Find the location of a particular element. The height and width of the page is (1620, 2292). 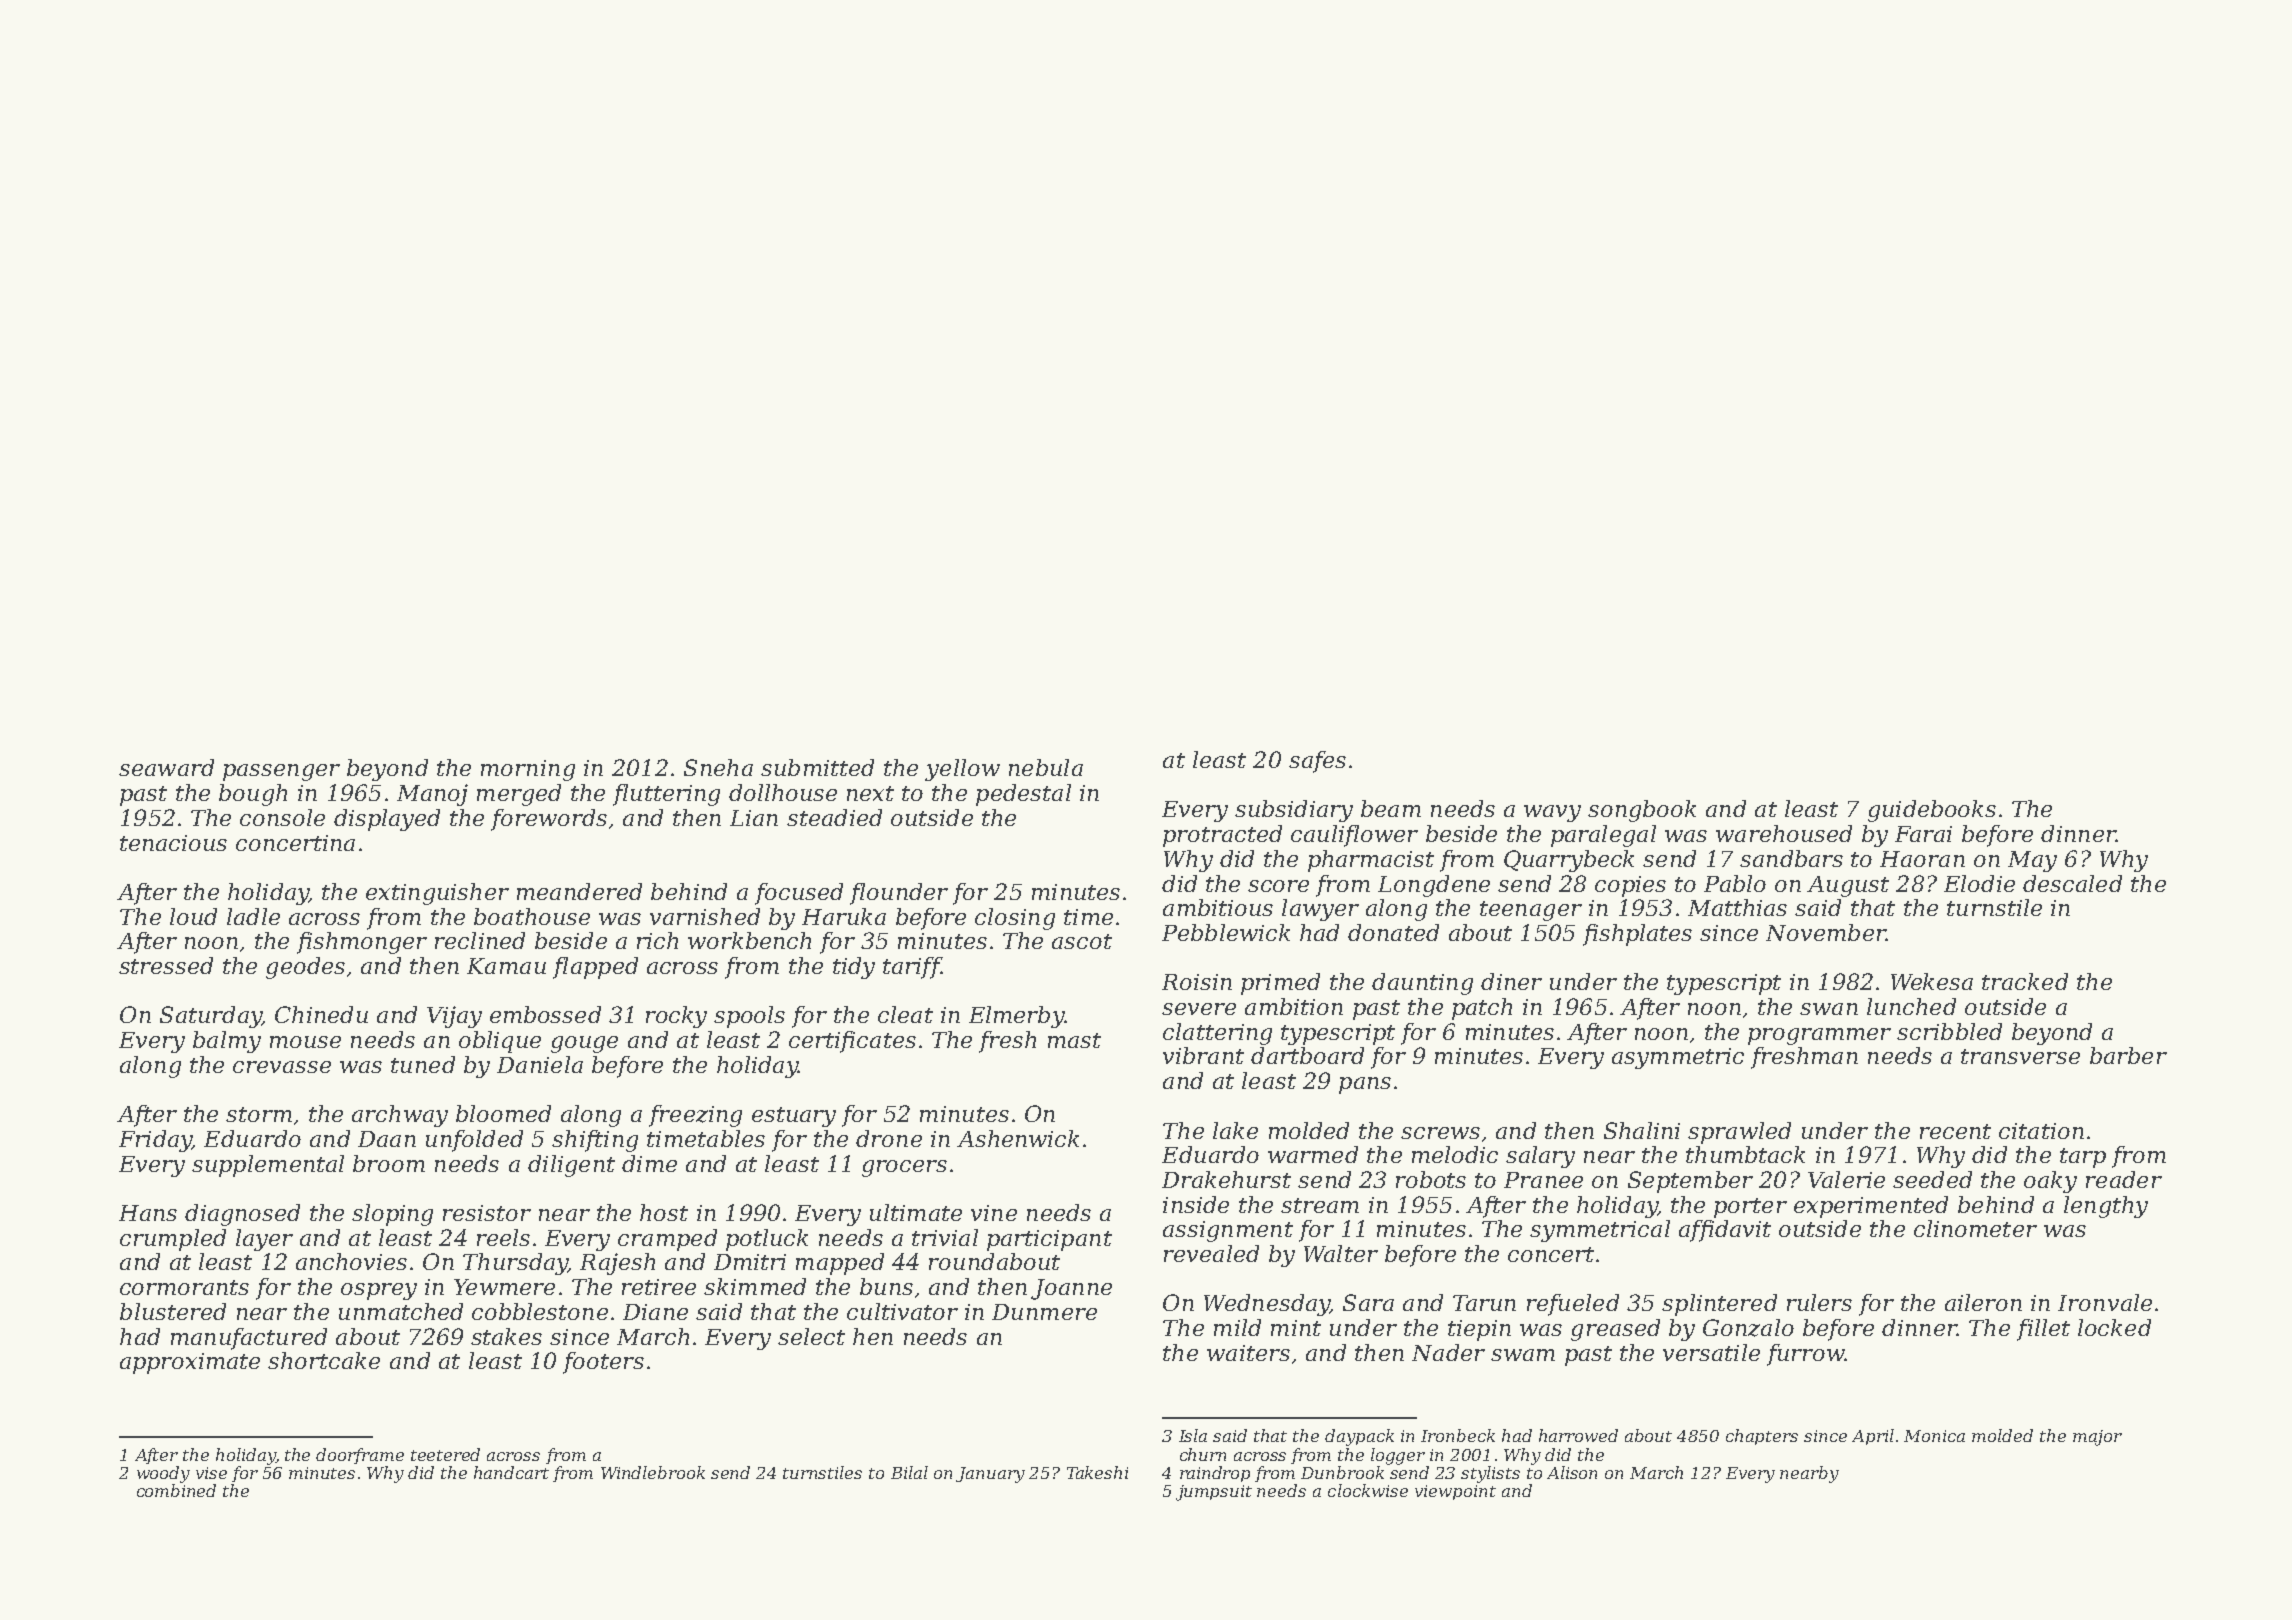

scribbled is located at coordinates (1949, 1031).
